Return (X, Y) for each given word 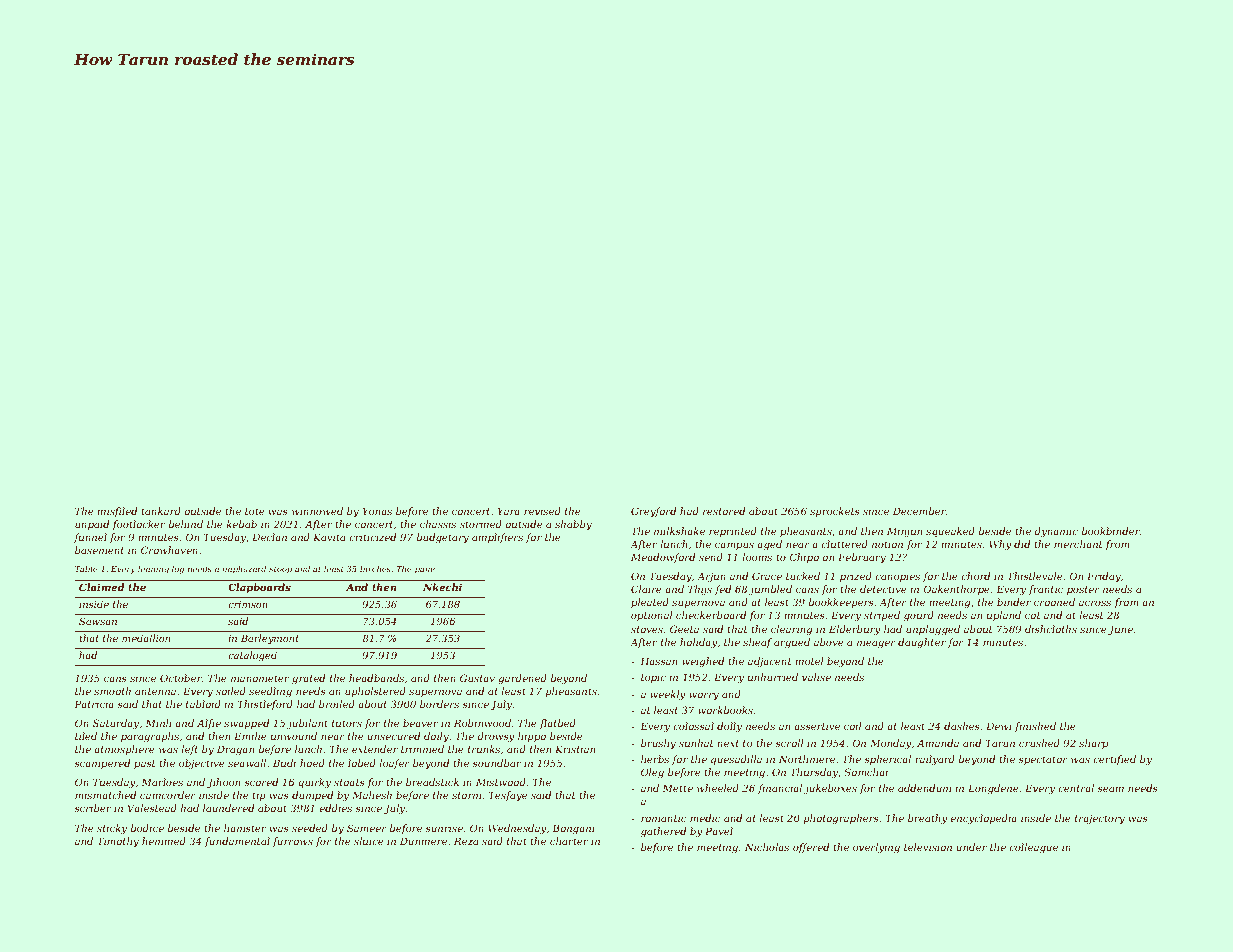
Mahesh (372, 795)
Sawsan (98, 621)
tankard (161, 511)
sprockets (835, 512)
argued (792, 643)
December (919, 511)
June (1120, 630)
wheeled (718, 788)
